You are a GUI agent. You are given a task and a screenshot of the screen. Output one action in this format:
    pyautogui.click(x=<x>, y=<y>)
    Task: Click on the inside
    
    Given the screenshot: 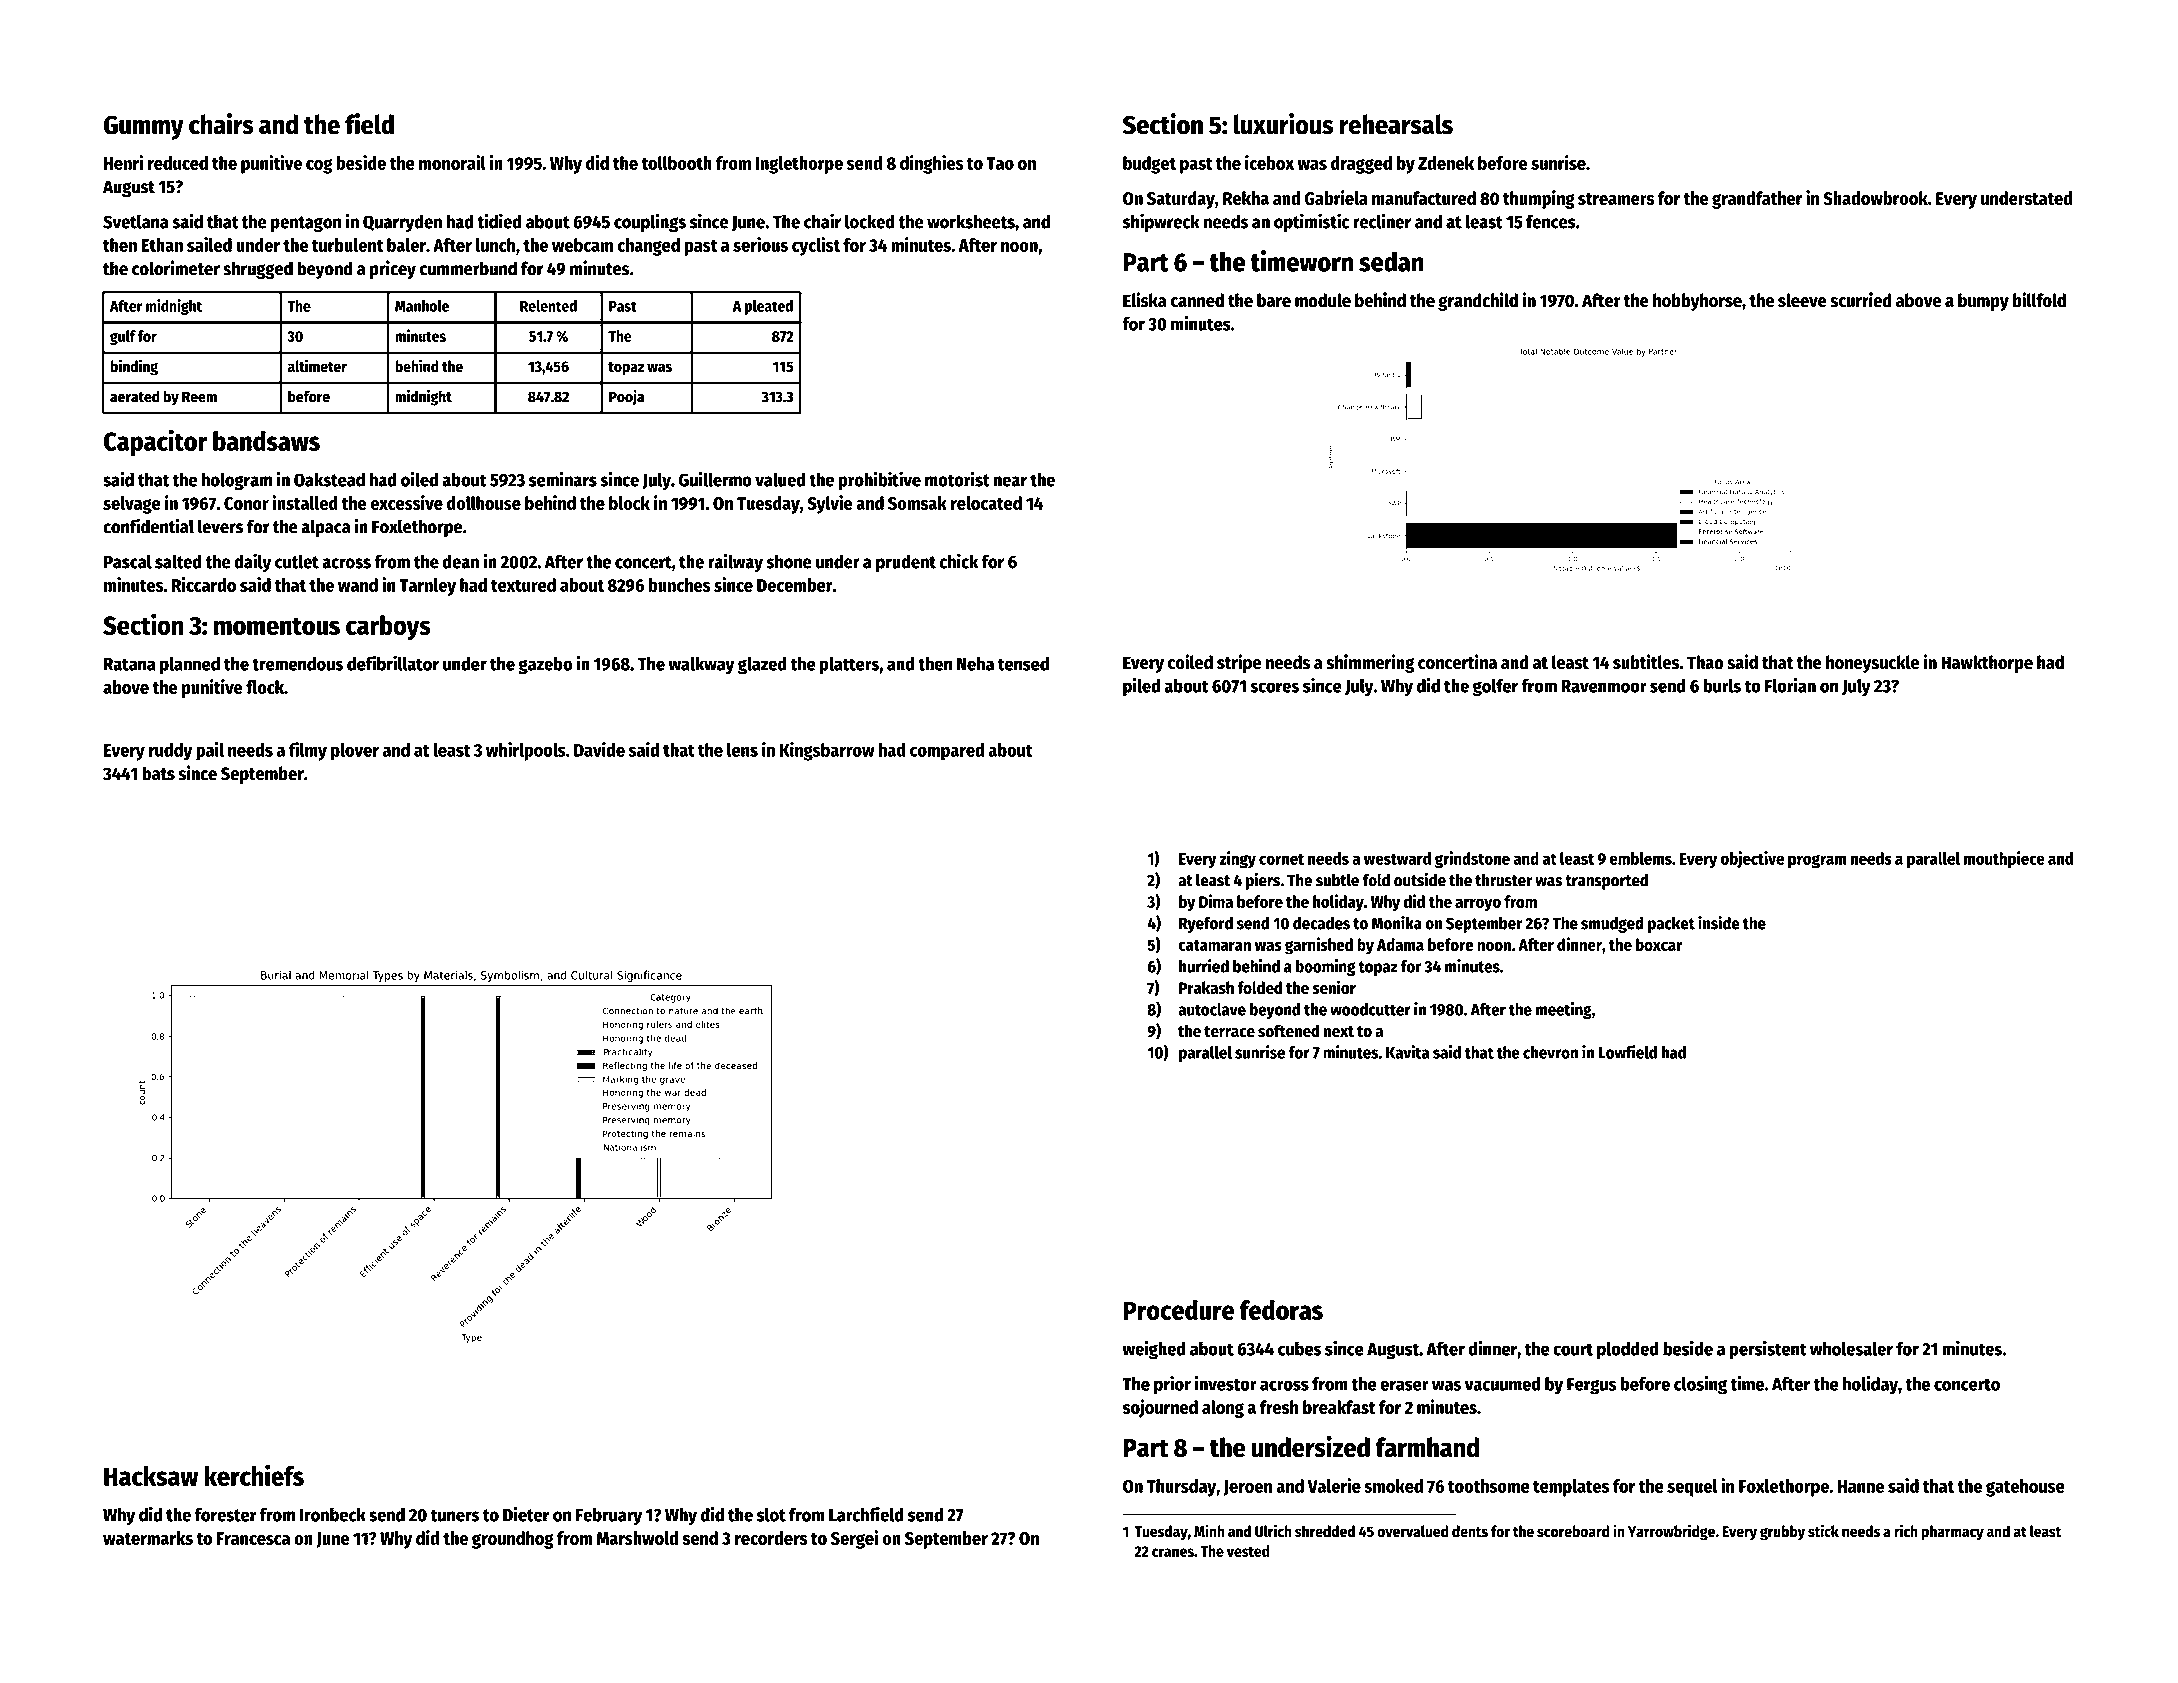 What is the action you would take?
    pyautogui.click(x=1719, y=923)
